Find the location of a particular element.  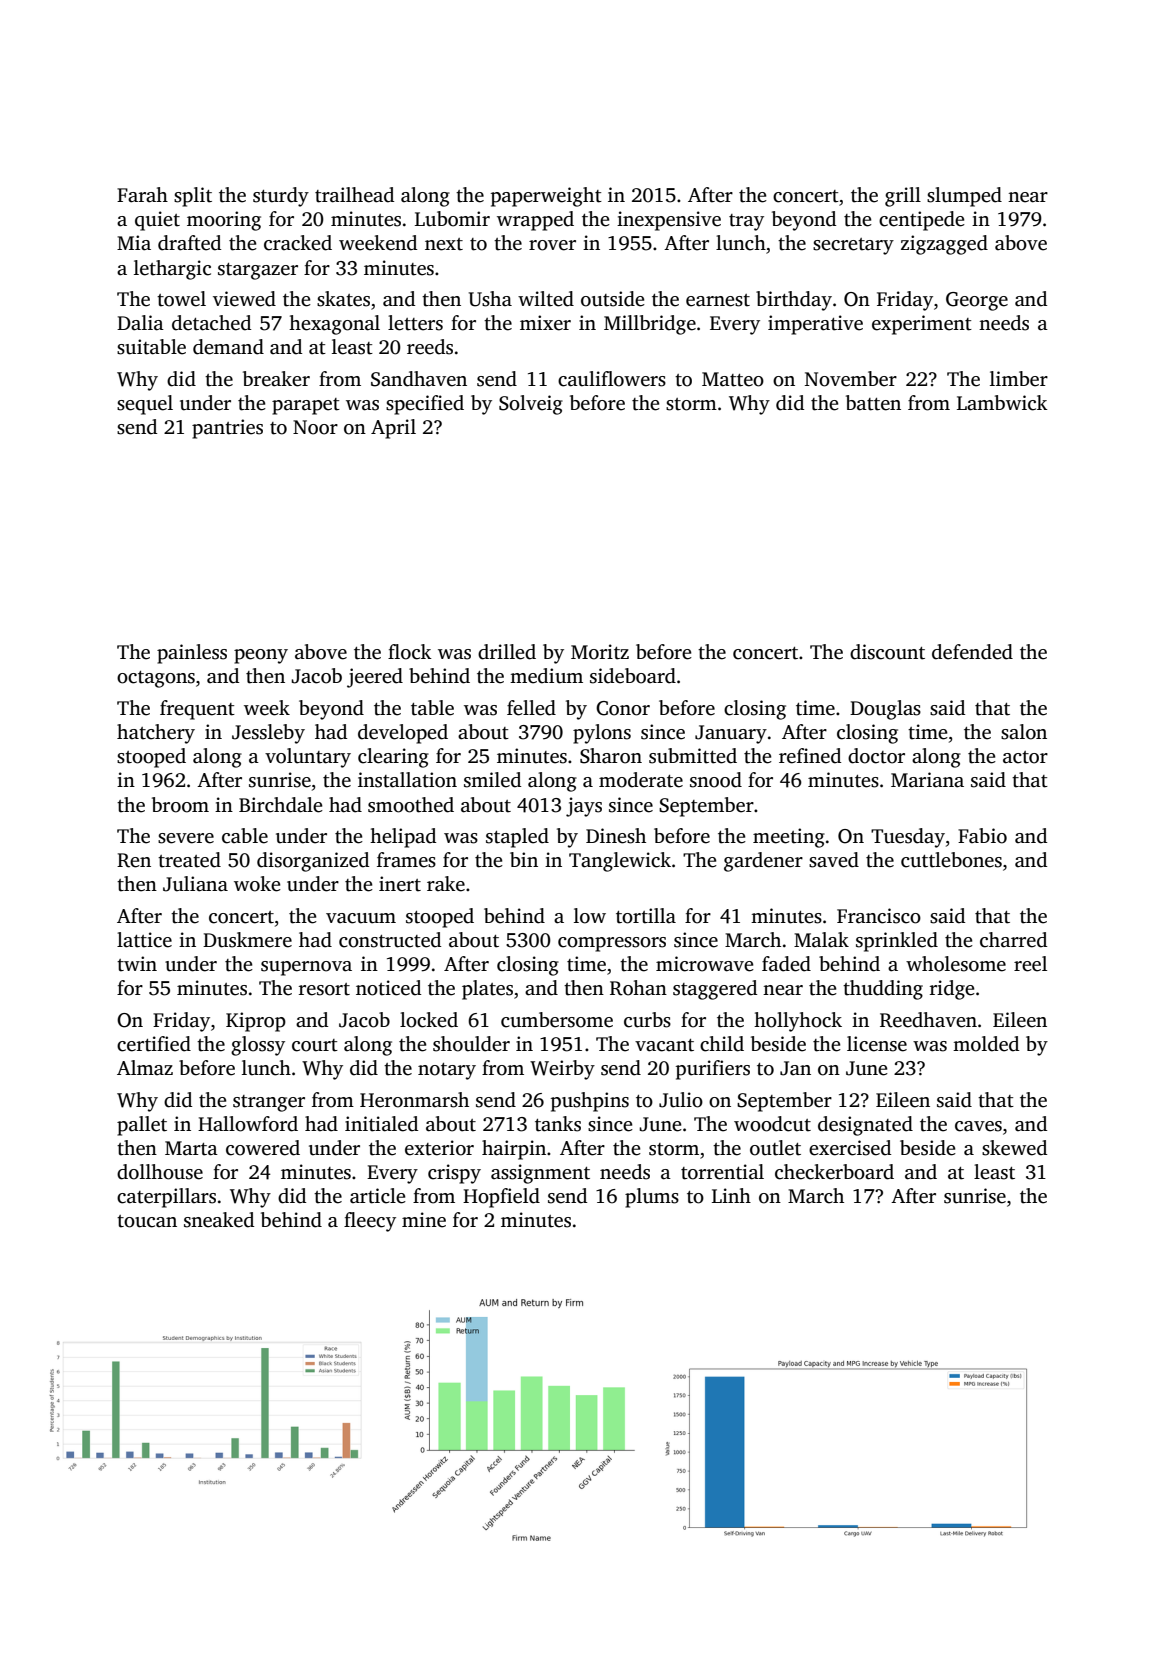

checkerboard is located at coordinates (834, 1172).
